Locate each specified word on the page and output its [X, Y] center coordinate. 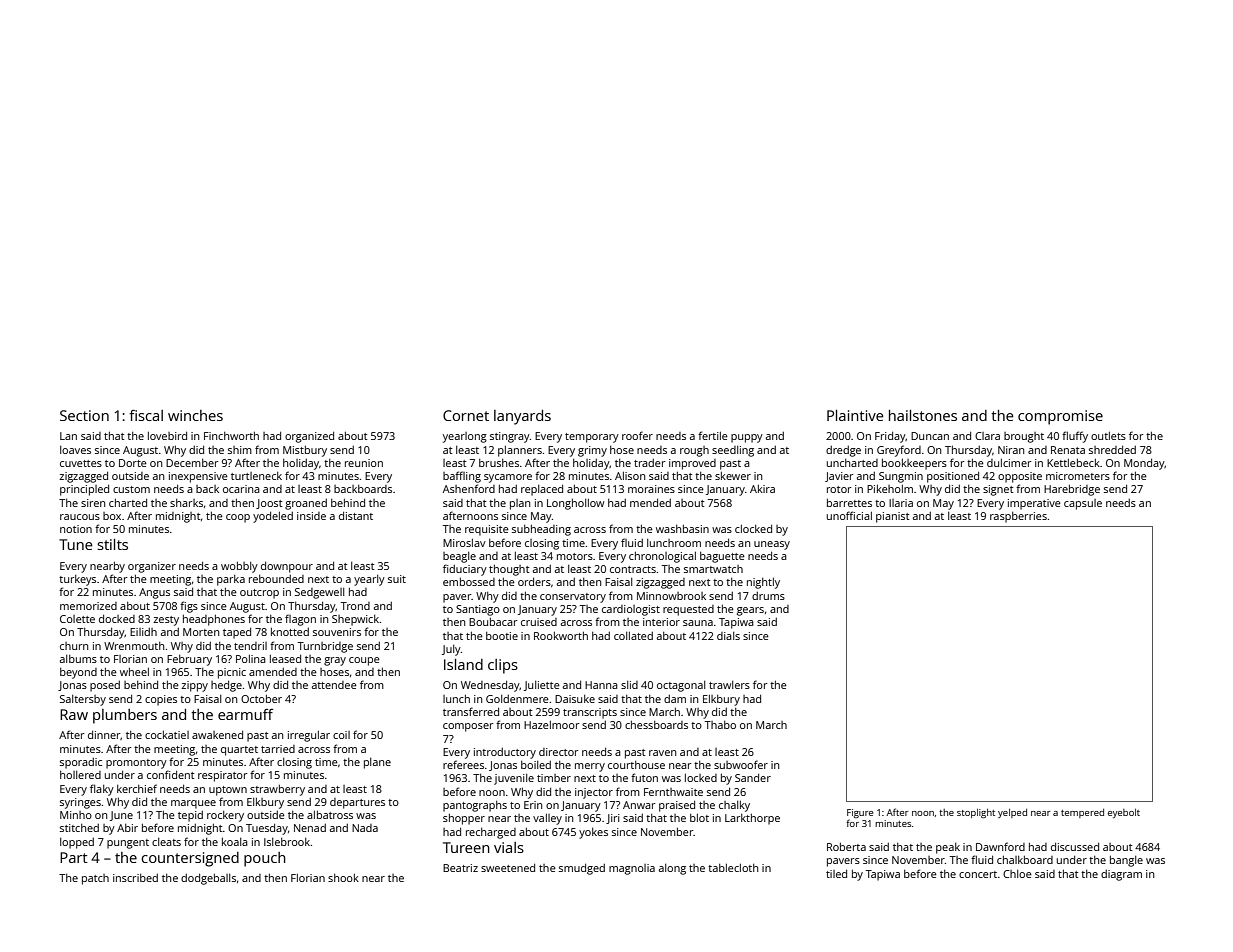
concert [978, 874]
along [672, 869]
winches [195, 415]
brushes [499, 463]
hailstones [923, 415]
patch [95, 879]
